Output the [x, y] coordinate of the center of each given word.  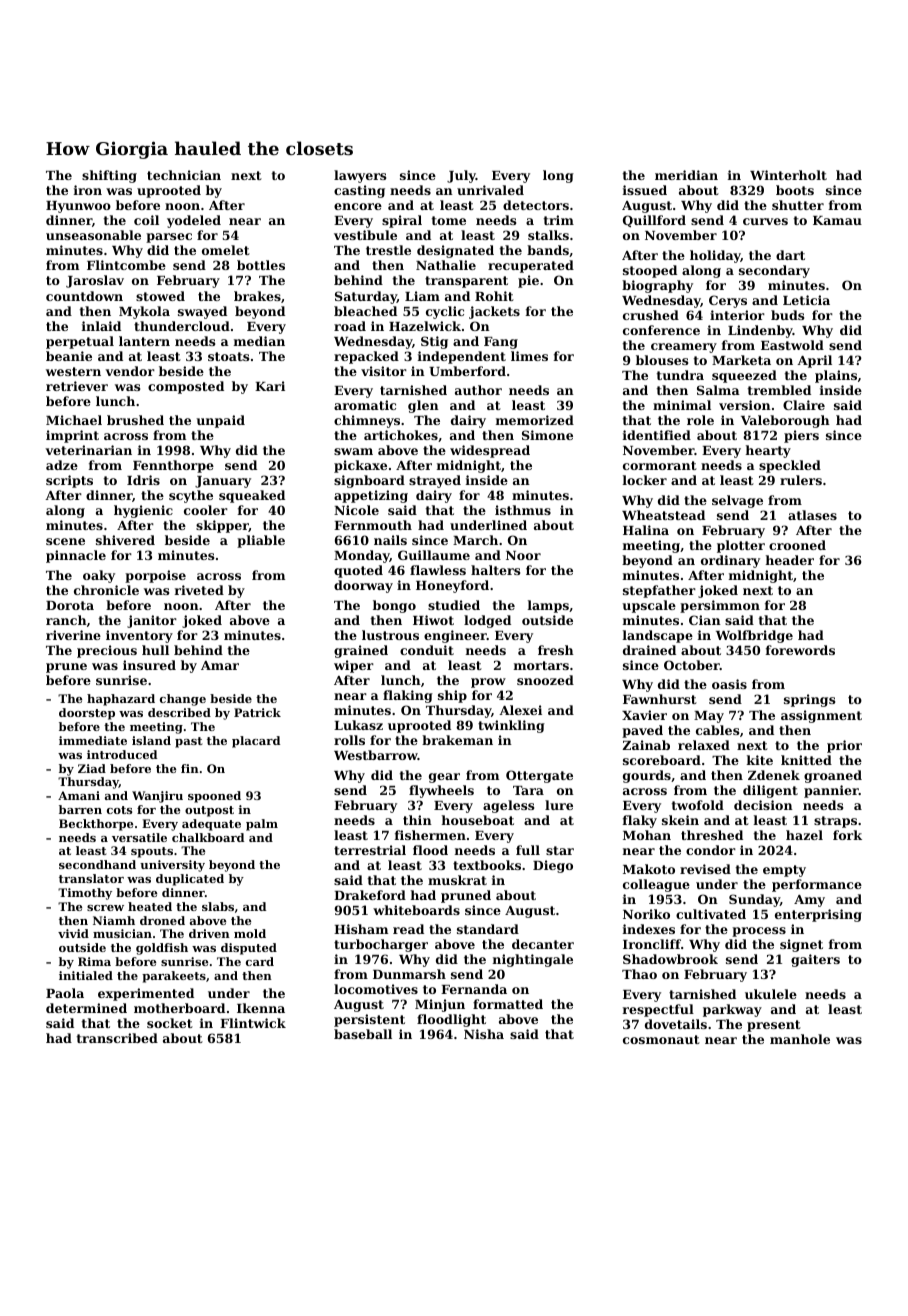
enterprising [818, 915]
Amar [220, 665]
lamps [548, 606]
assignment [821, 716]
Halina [646, 530]
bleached [365, 311]
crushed [651, 315]
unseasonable [93, 235]
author [478, 390]
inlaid [101, 326]
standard [488, 929]
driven [209, 933]
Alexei [520, 710]
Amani [79, 795]
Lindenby [760, 331]
